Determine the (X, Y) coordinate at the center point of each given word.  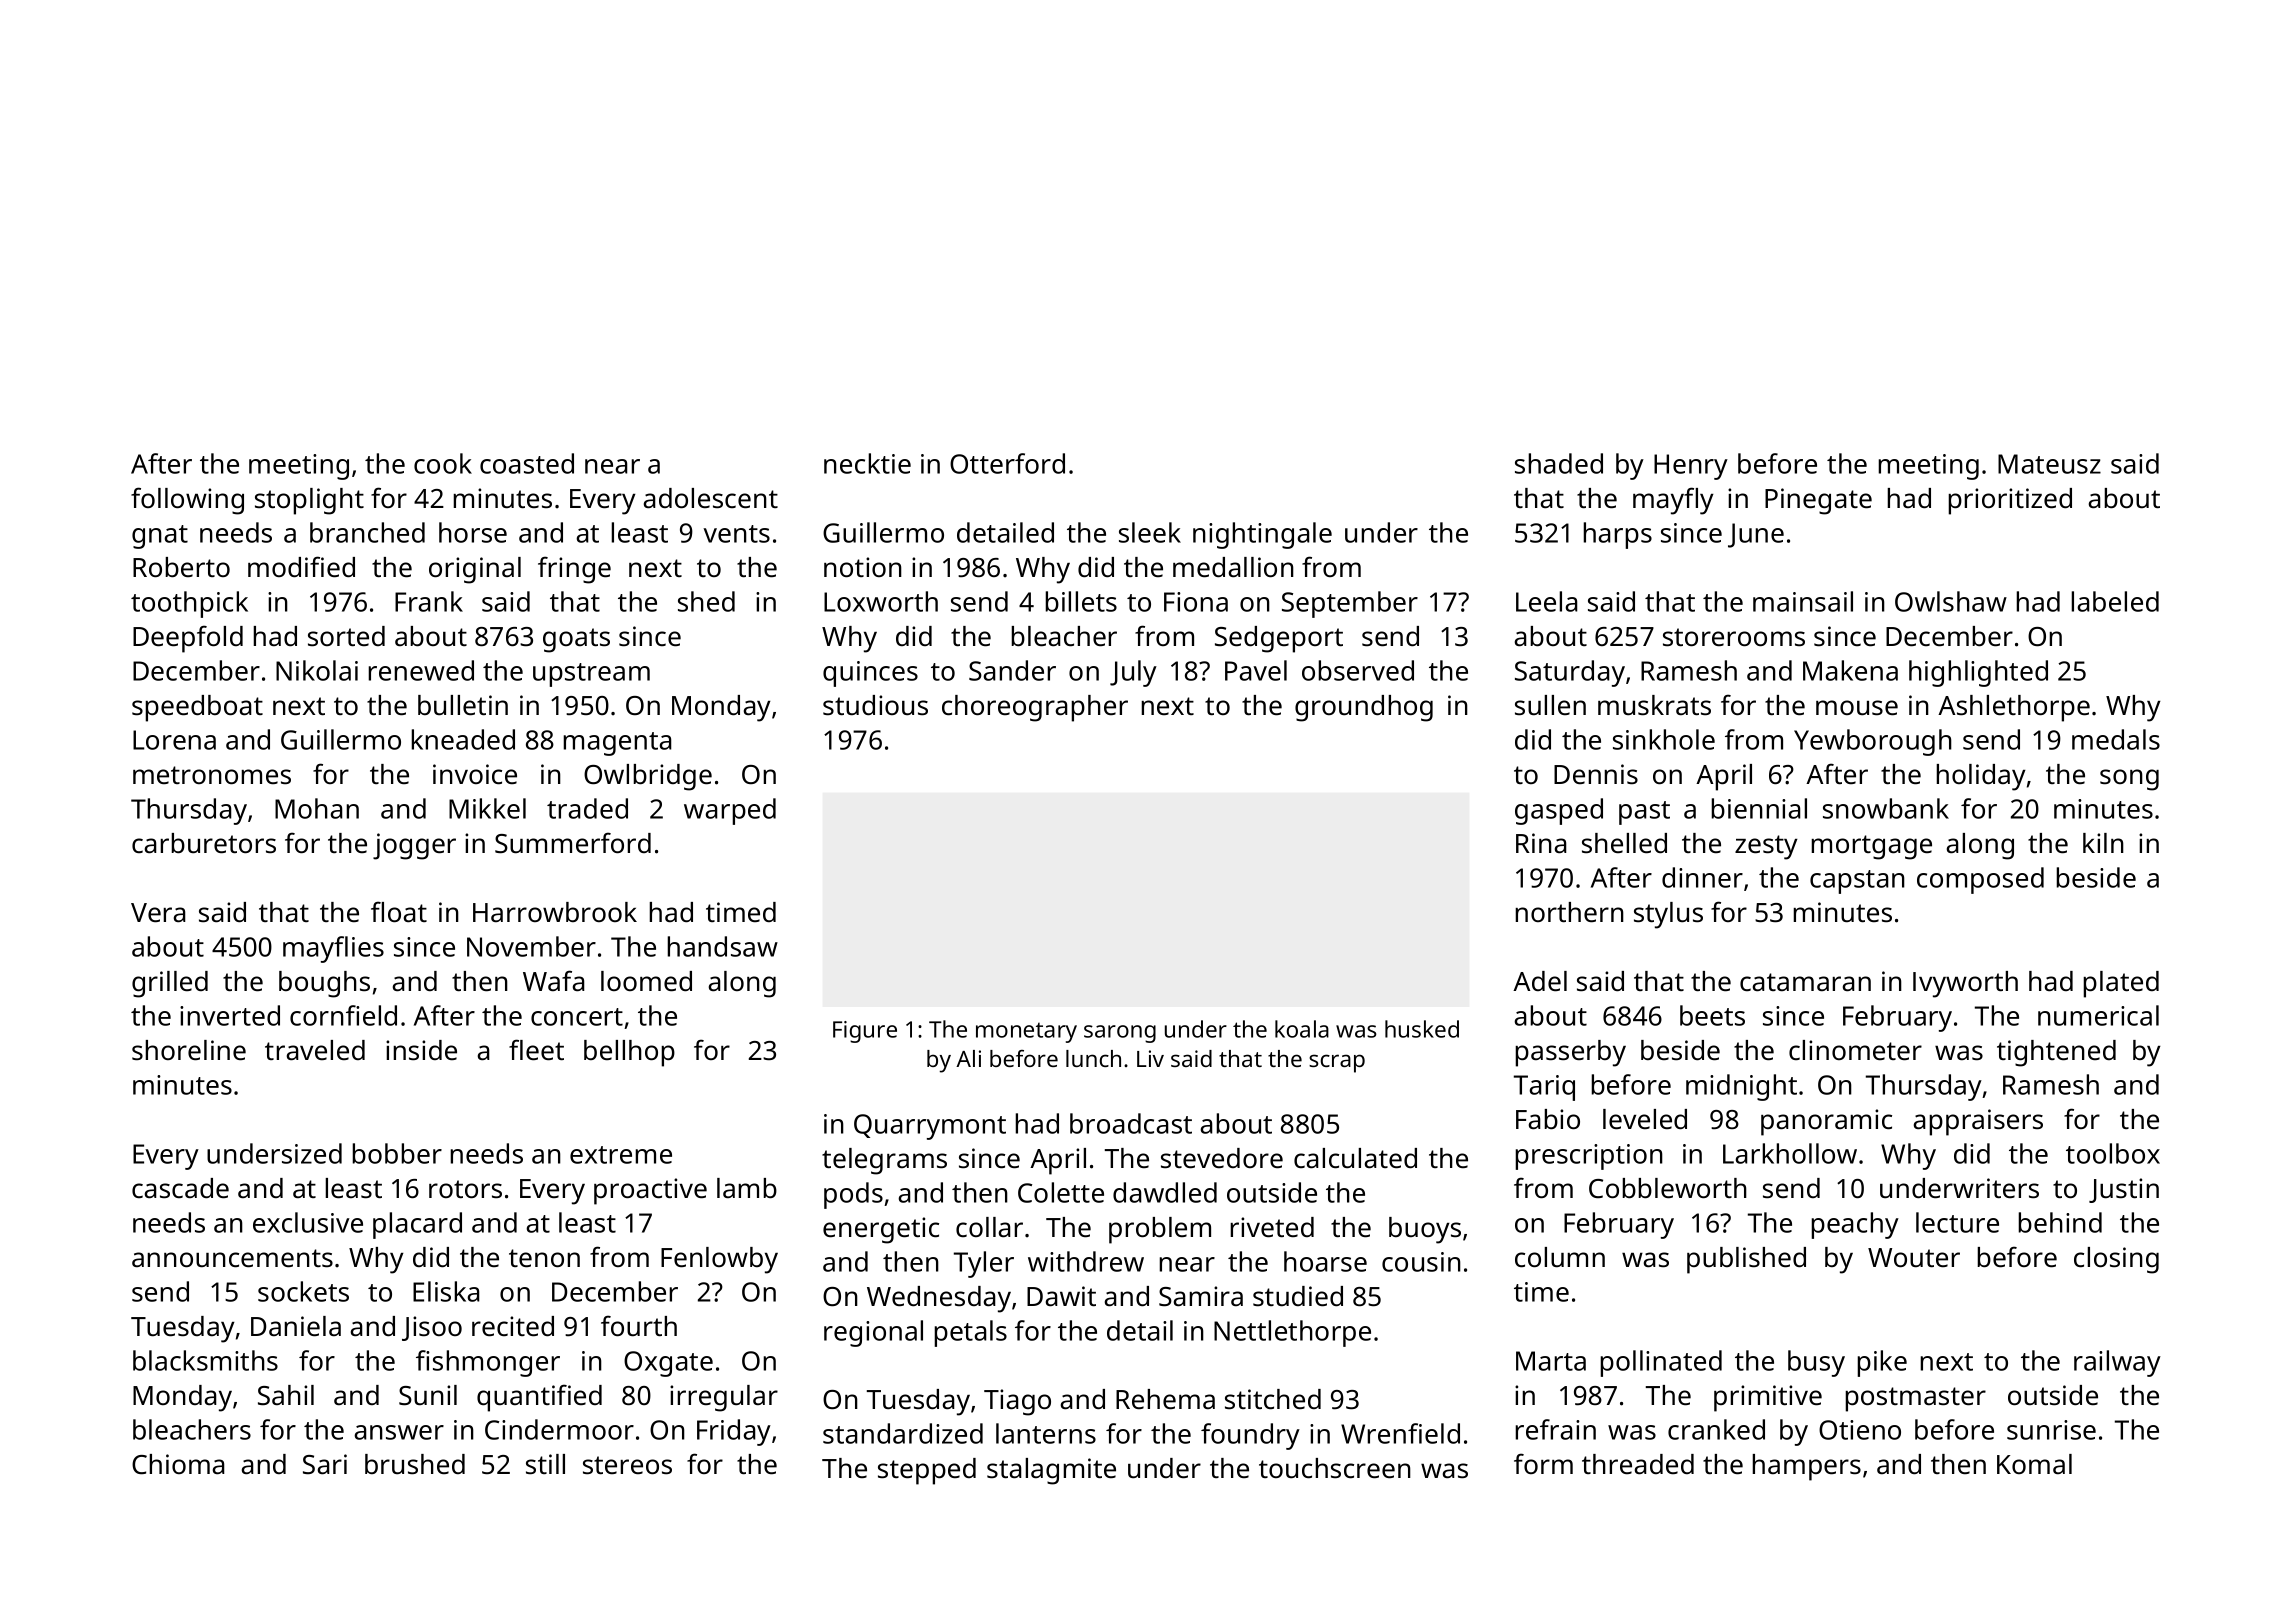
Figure (865, 1032)
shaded (1559, 463)
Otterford (1007, 463)
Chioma (178, 1464)
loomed (646, 981)
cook (443, 463)
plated (2121, 984)
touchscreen (1335, 1468)
